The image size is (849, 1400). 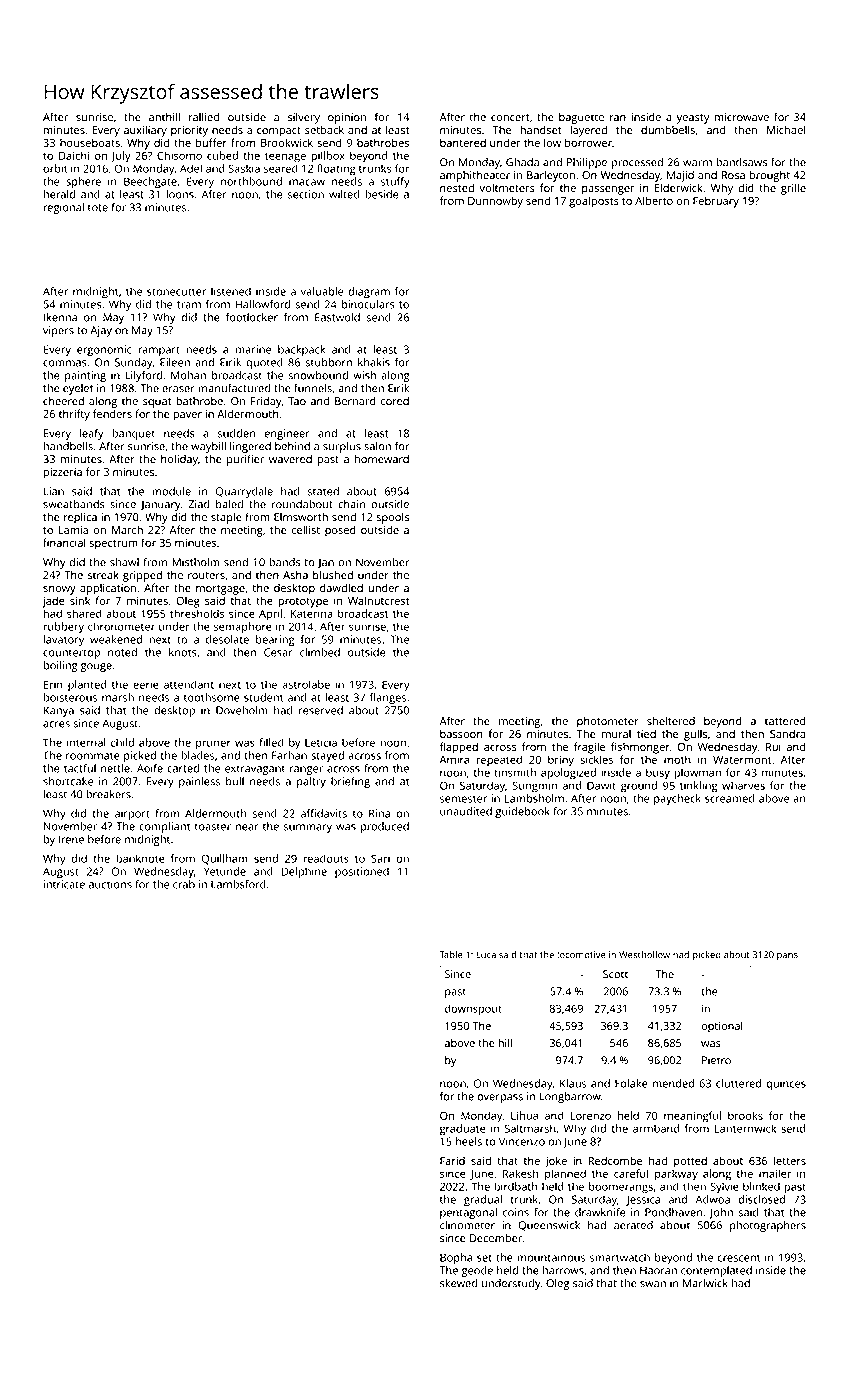 I want to click on yeasty, so click(x=693, y=119).
